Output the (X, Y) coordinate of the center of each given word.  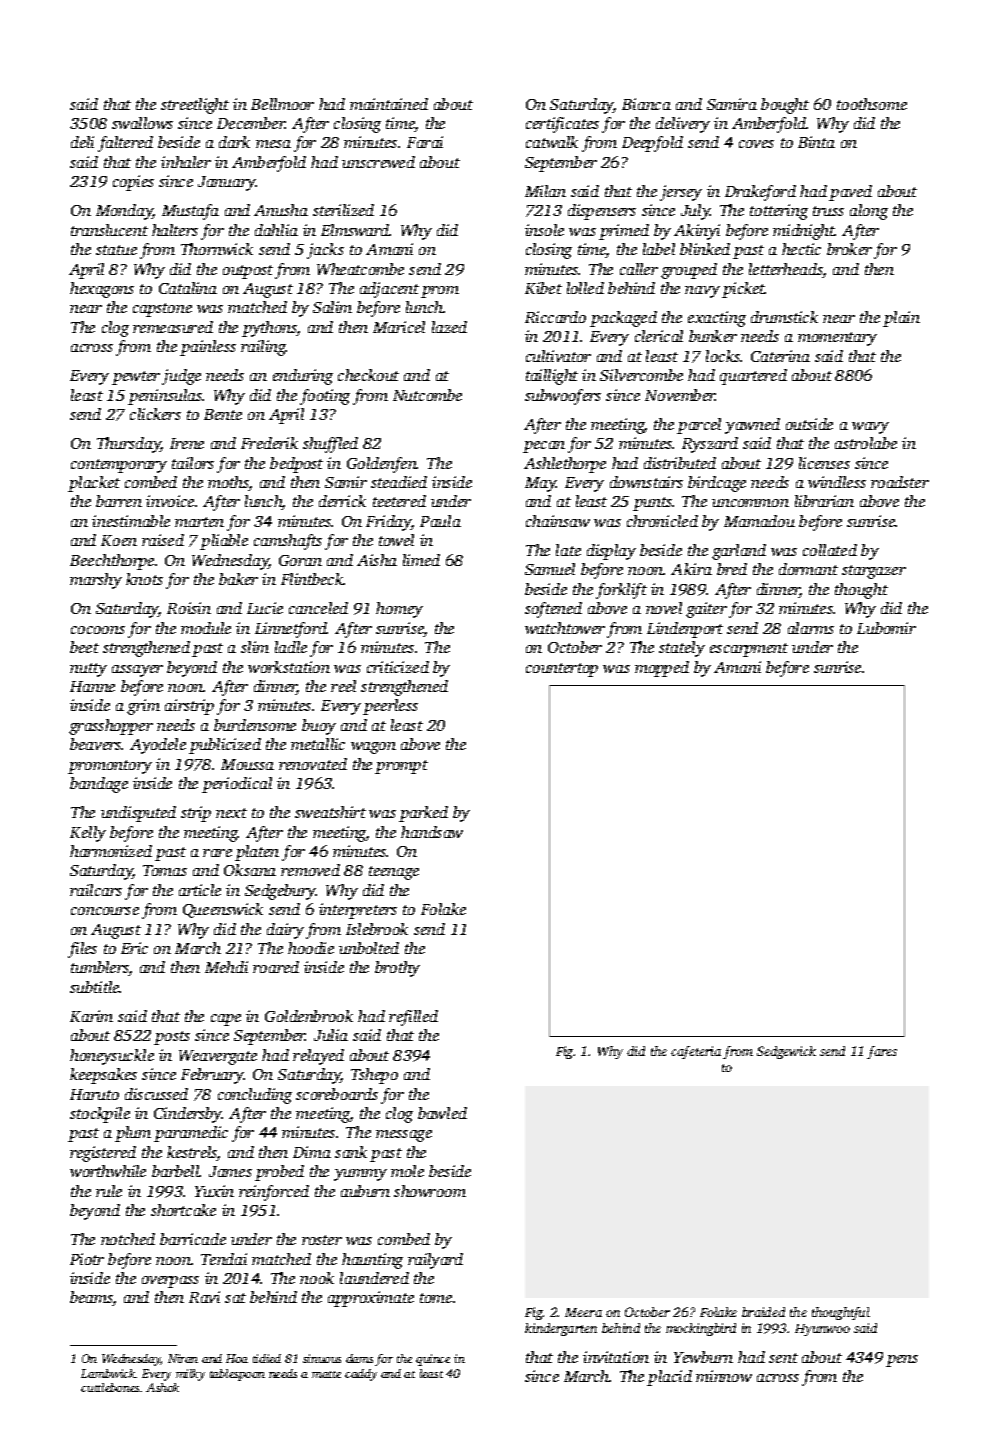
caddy (361, 1375)
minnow (724, 1376)
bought (785, 106)
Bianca (646, 104)
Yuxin (214, 1191)
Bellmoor (282, 104)
